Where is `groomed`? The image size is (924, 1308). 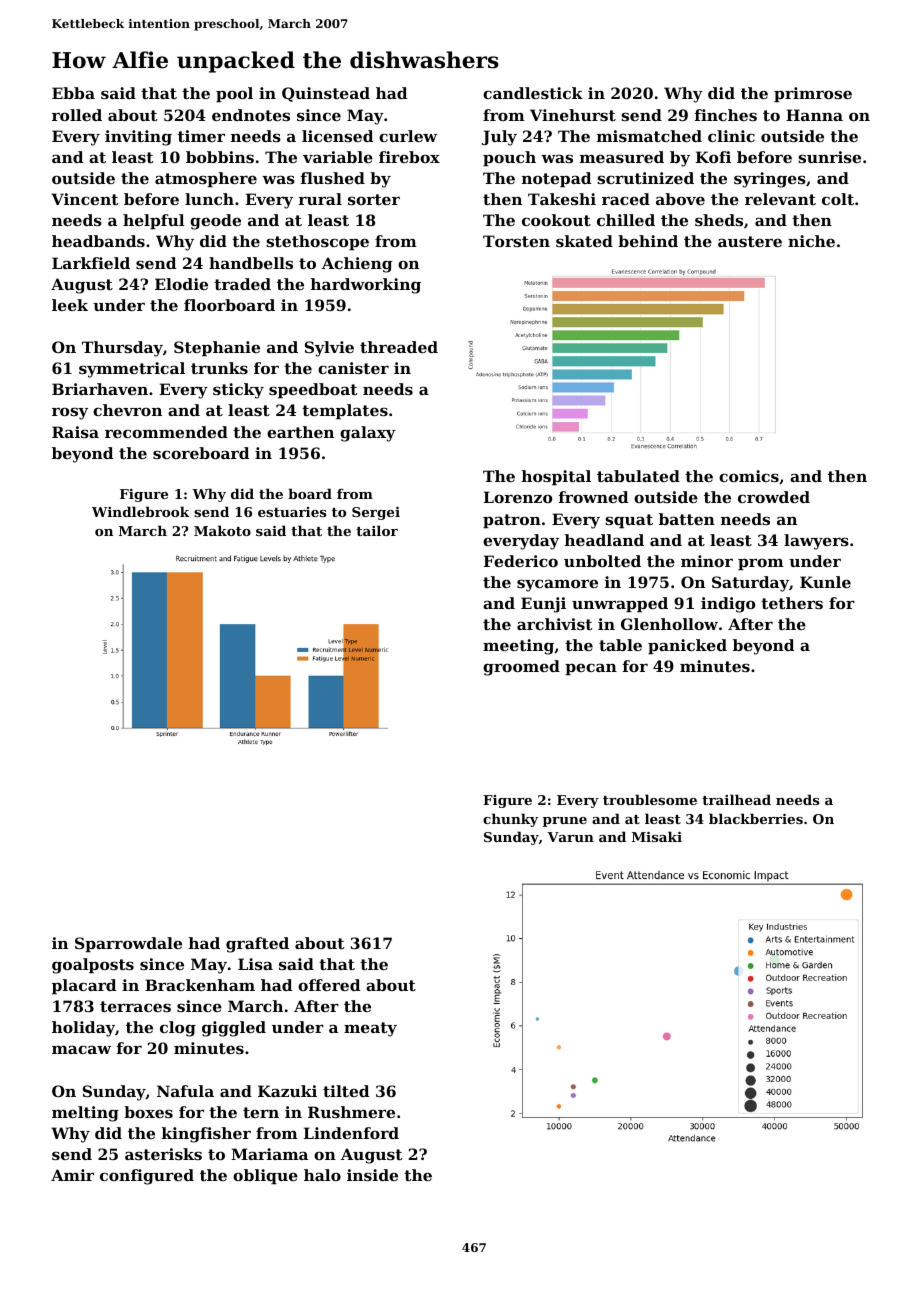 groomed is located at coordinates (521, 668).
